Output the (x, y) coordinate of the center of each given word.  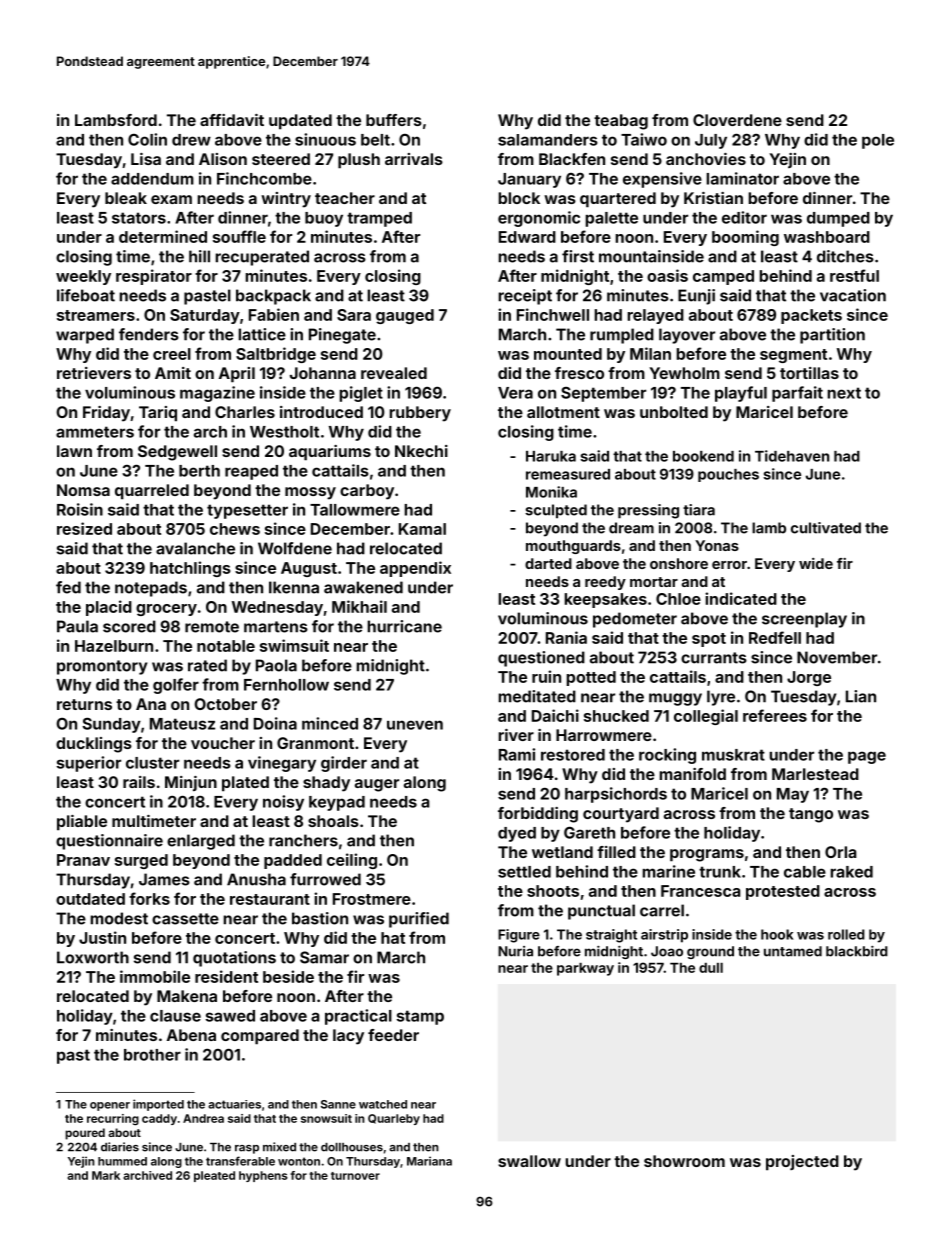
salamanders (548, 140)
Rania (566, 637)
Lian (861, 696)
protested (783, 892)
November (837, 657)
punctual (601, 912)
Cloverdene (737, 120)
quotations (234, 959)
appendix (415, 569)
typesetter (247, 511)
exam (171, 199)
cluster (152, 763)
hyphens (263, 1176)
